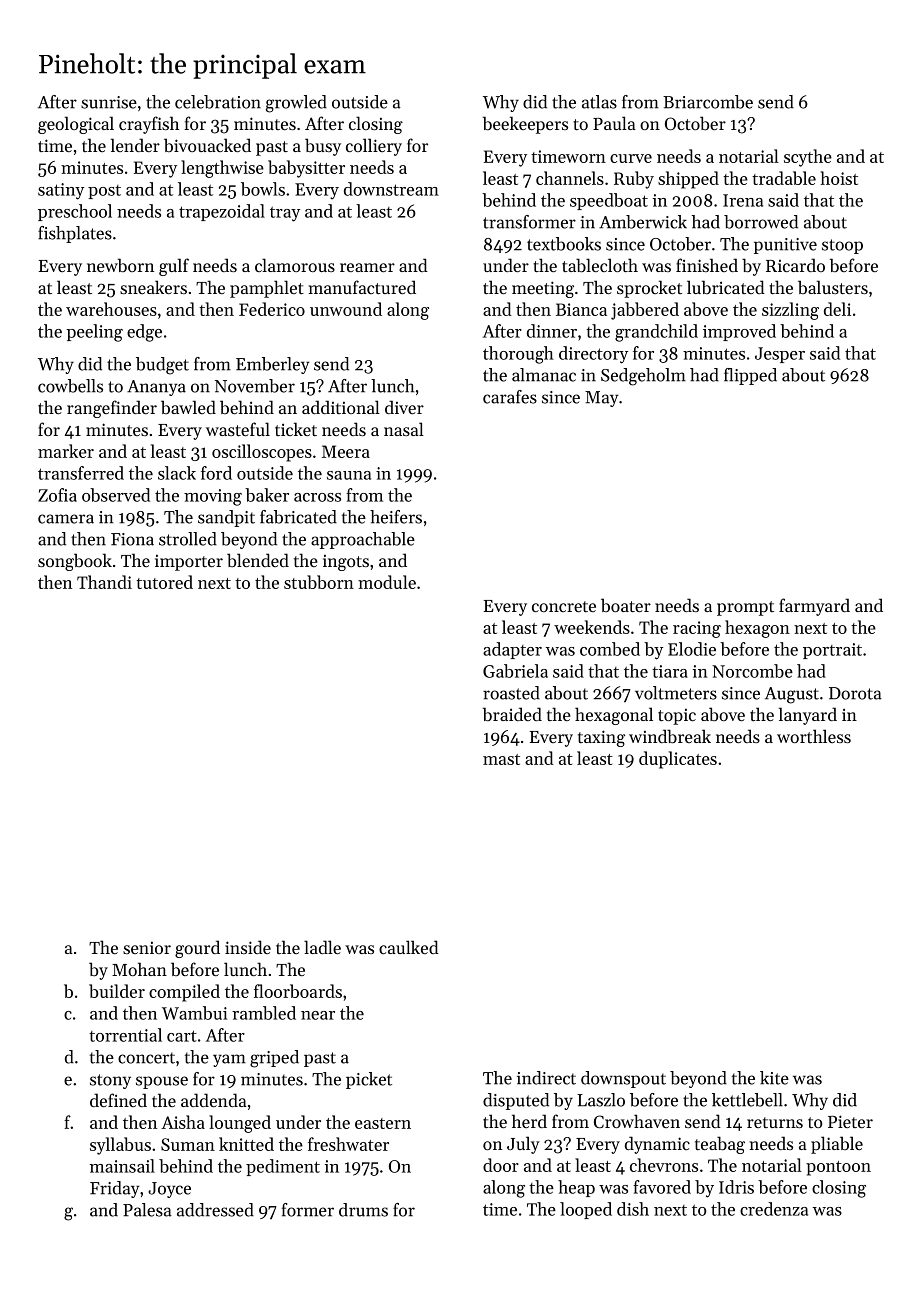  What do you see at coordinates (118, 1100) in the page?
I see `defined` at bounding box center [118, 1100].
